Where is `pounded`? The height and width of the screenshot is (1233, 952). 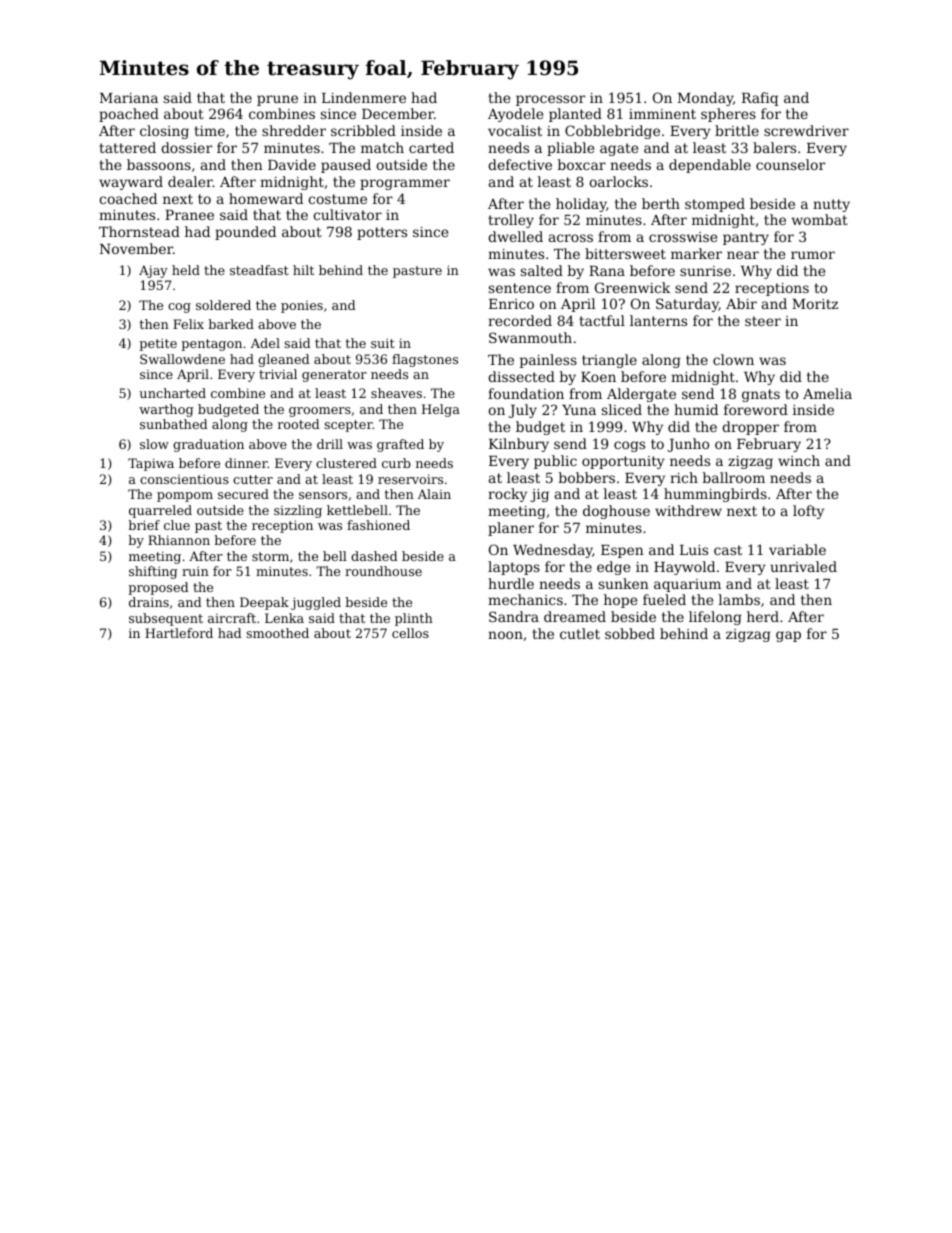 pounded is located at coordinates (245, 233).
